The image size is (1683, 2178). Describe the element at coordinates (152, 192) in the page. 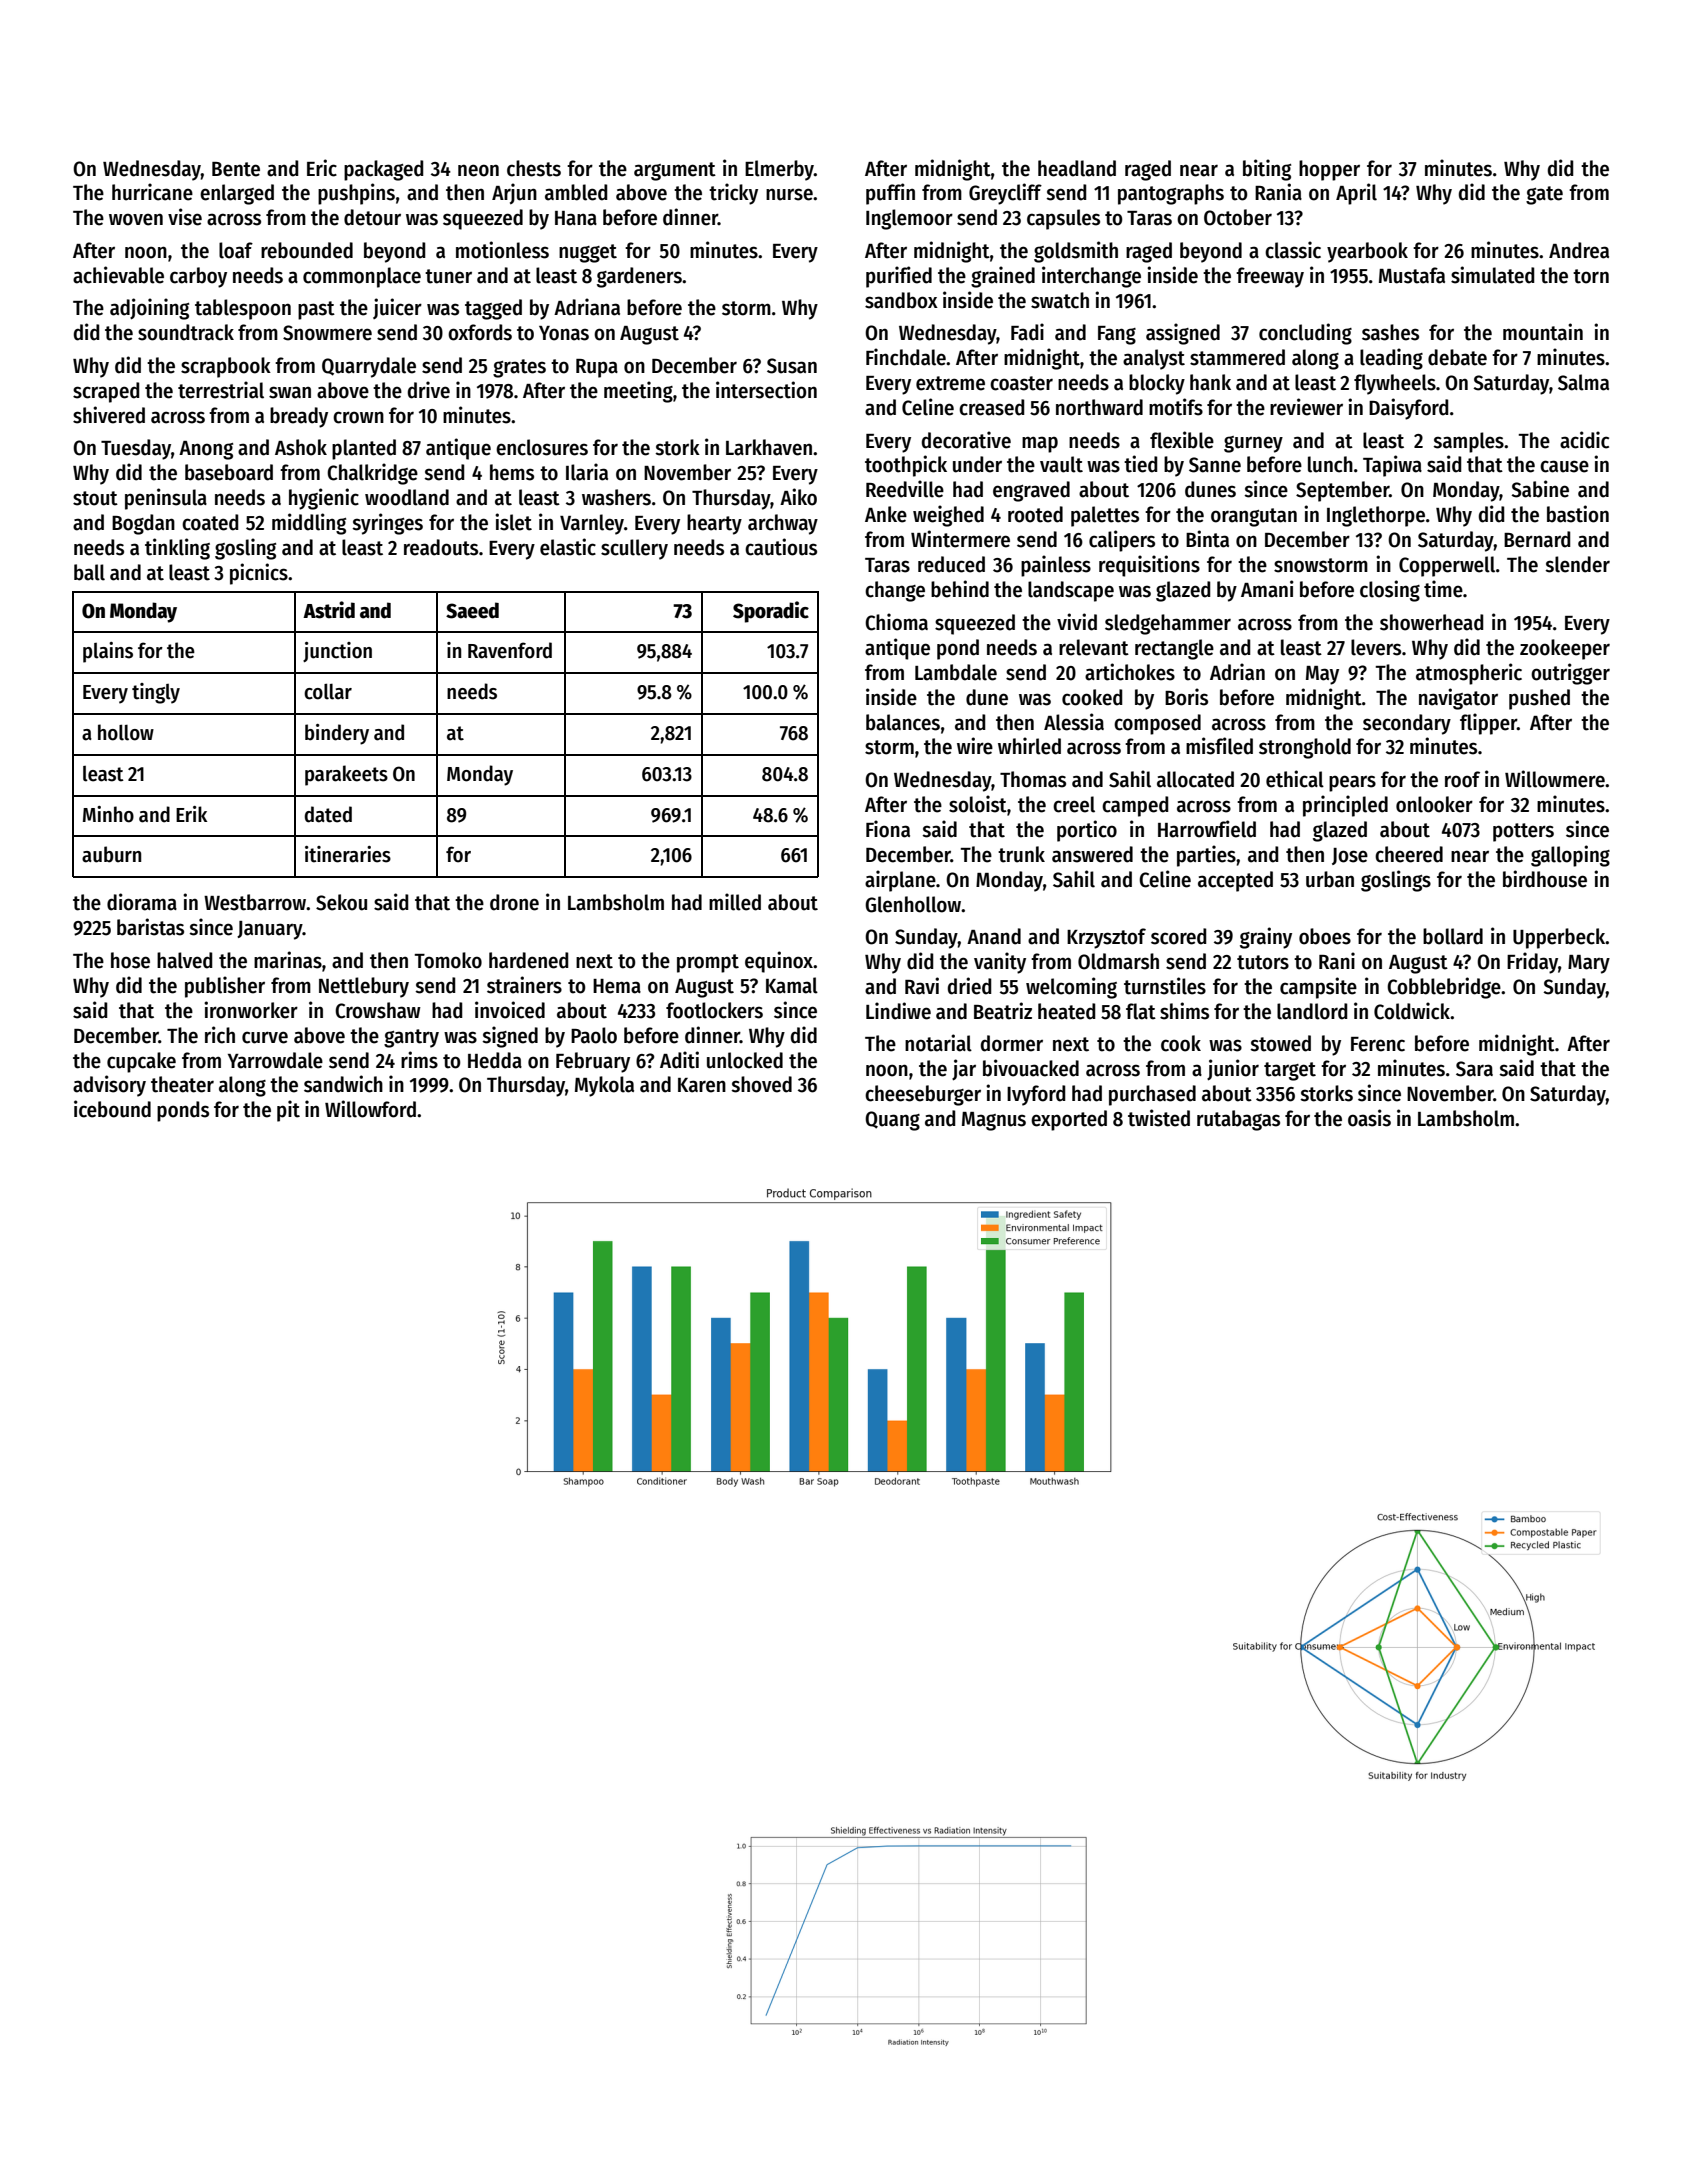

I see `hurricane` at that location.
